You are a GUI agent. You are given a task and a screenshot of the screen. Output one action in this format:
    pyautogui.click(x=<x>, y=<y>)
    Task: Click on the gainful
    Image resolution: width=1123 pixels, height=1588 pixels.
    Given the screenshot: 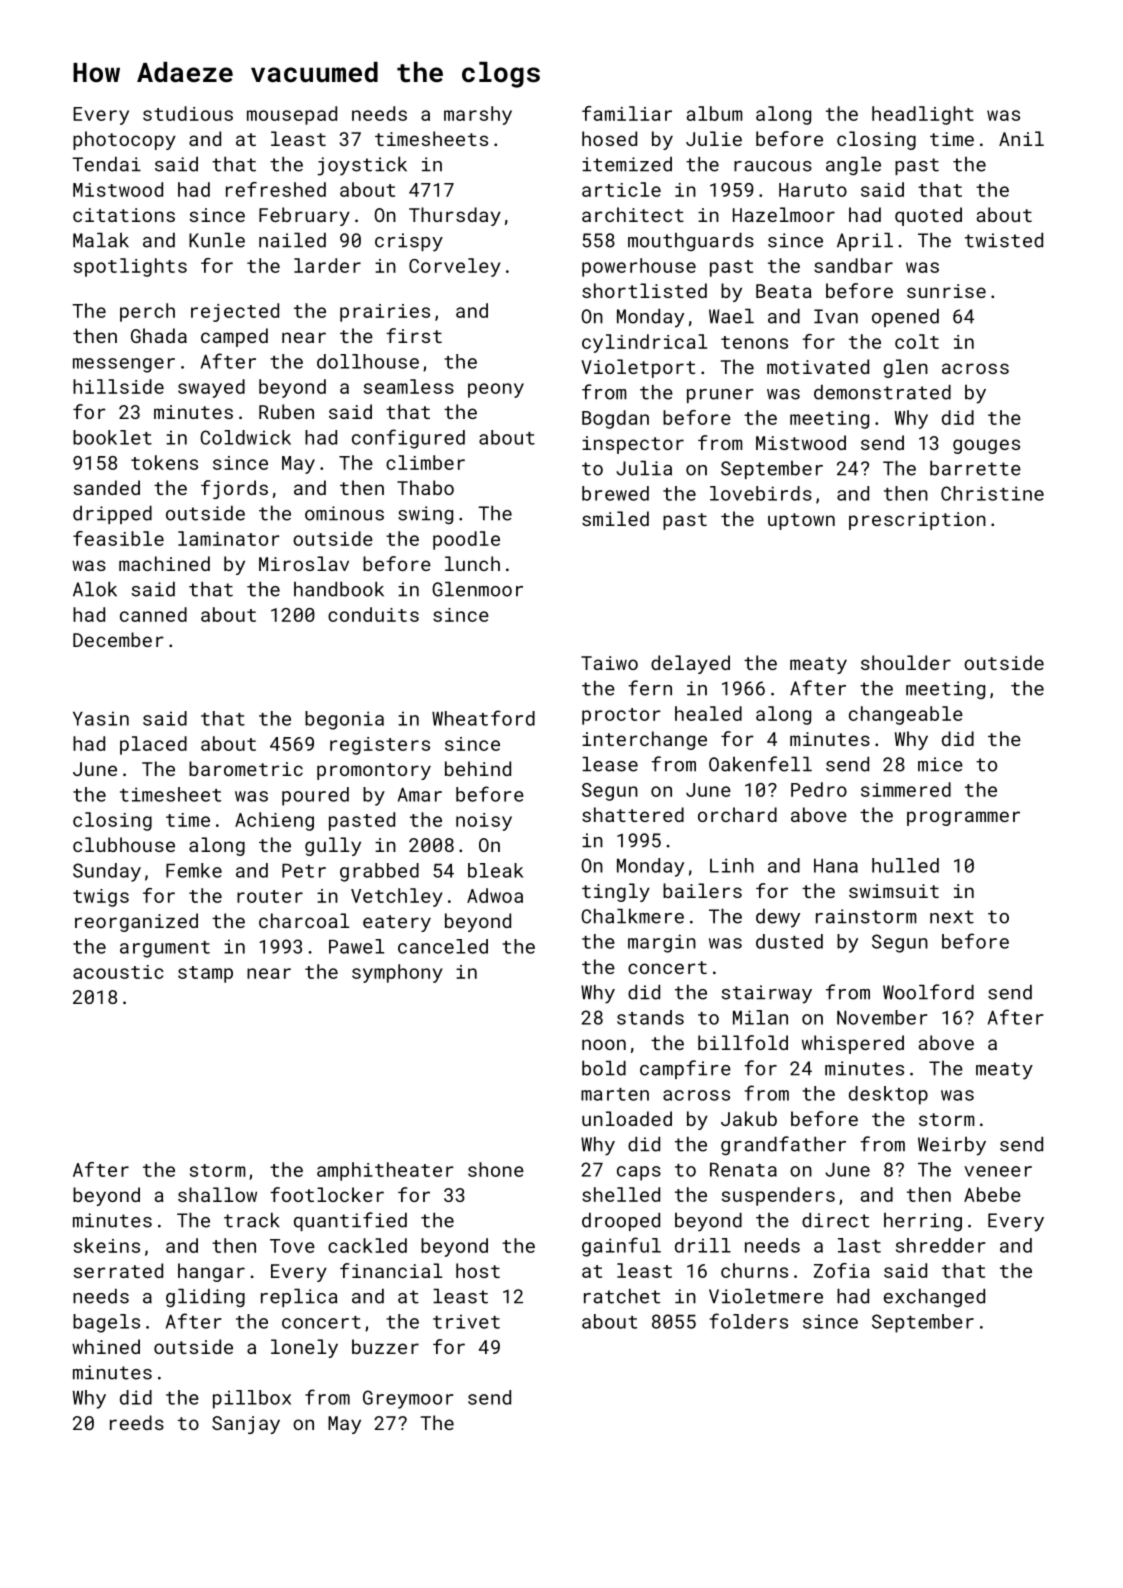 What is the action you would take?
    pyautogui.click(x=621, y=1247)
